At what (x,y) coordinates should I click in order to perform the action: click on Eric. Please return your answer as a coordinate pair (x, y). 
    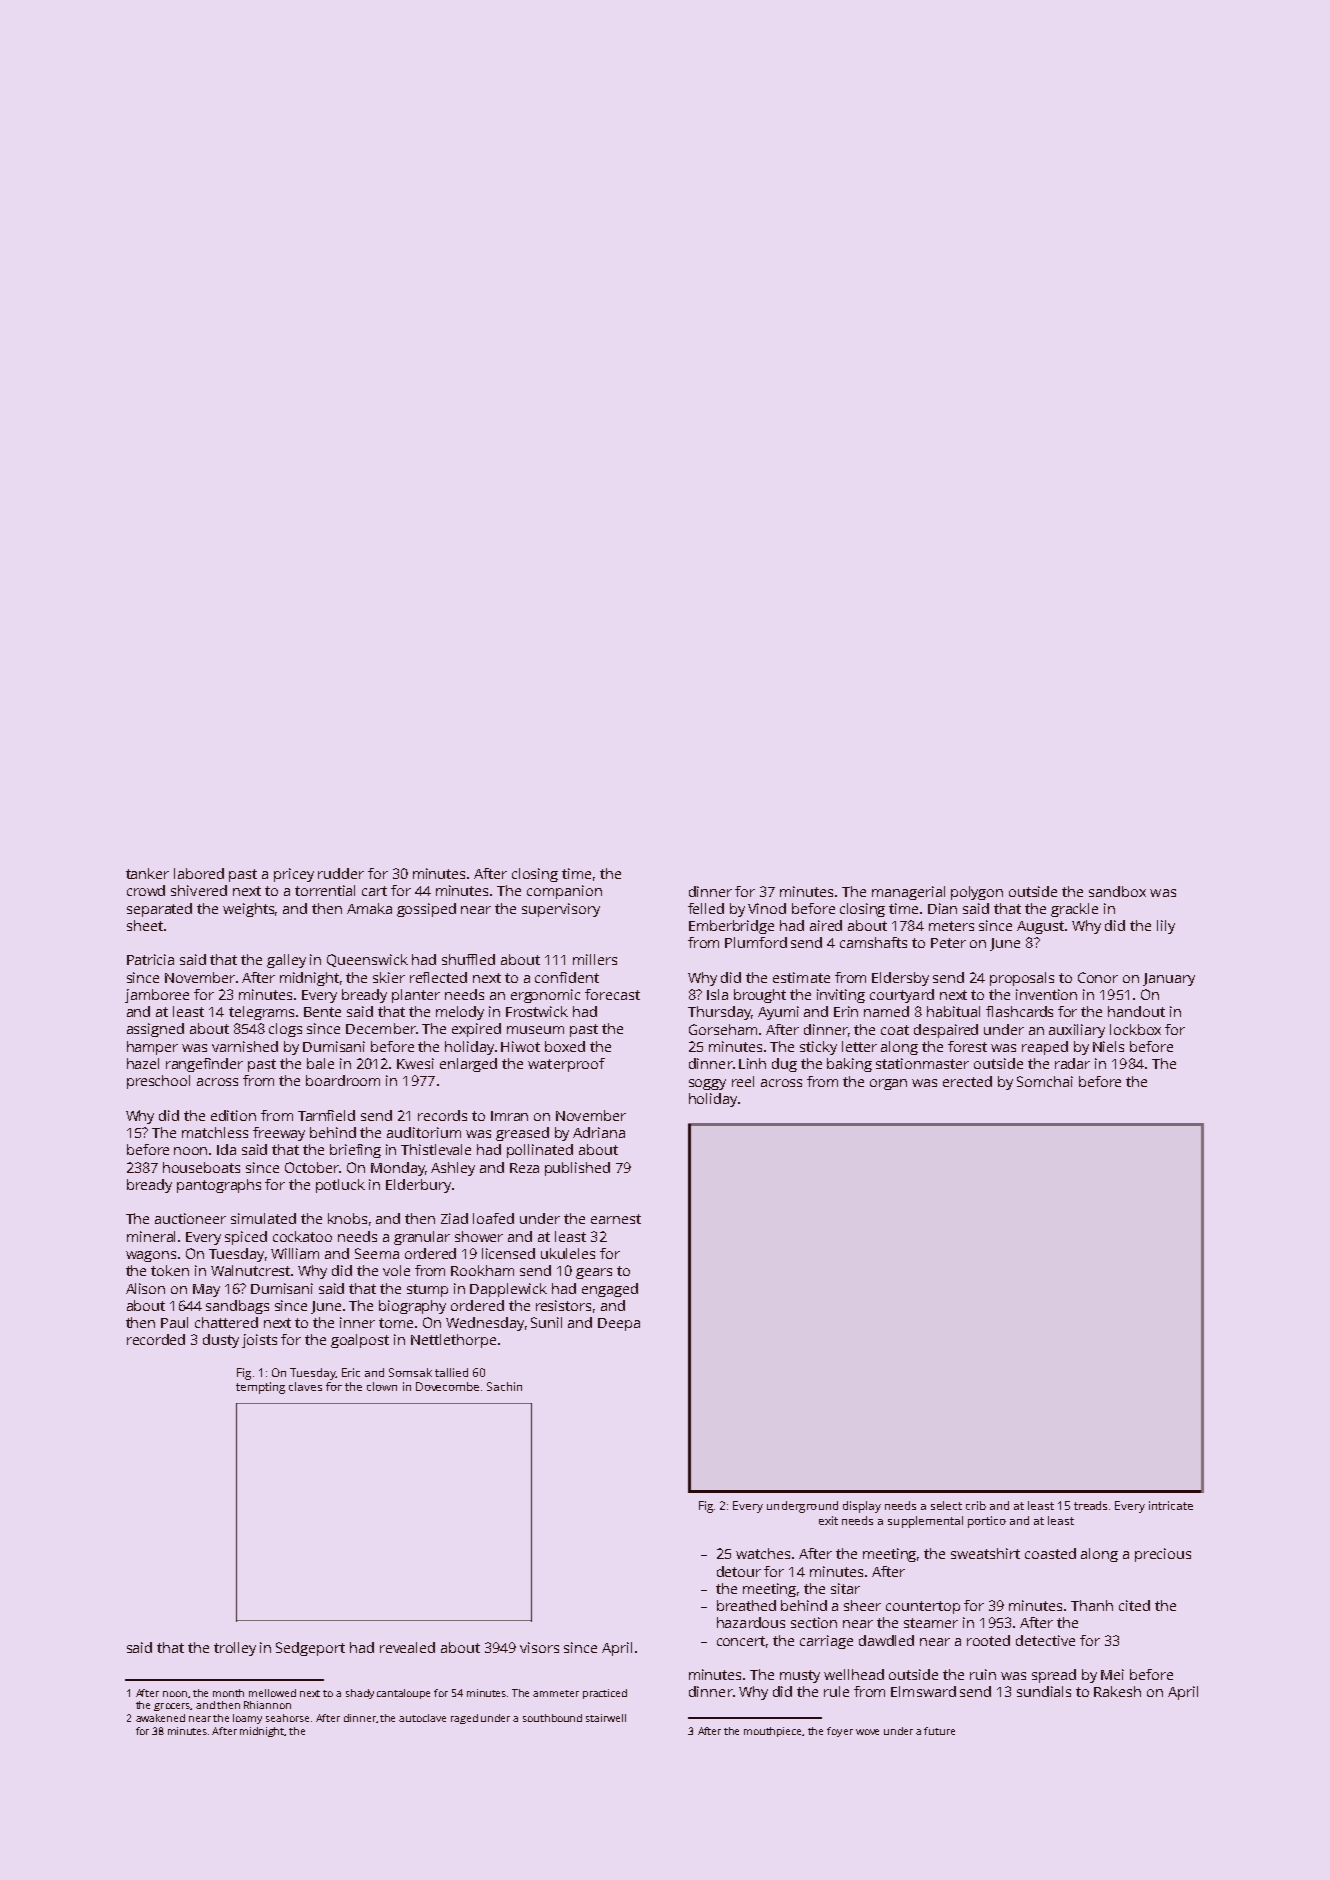
    Looking at the image, I should click on (351, 1372).
